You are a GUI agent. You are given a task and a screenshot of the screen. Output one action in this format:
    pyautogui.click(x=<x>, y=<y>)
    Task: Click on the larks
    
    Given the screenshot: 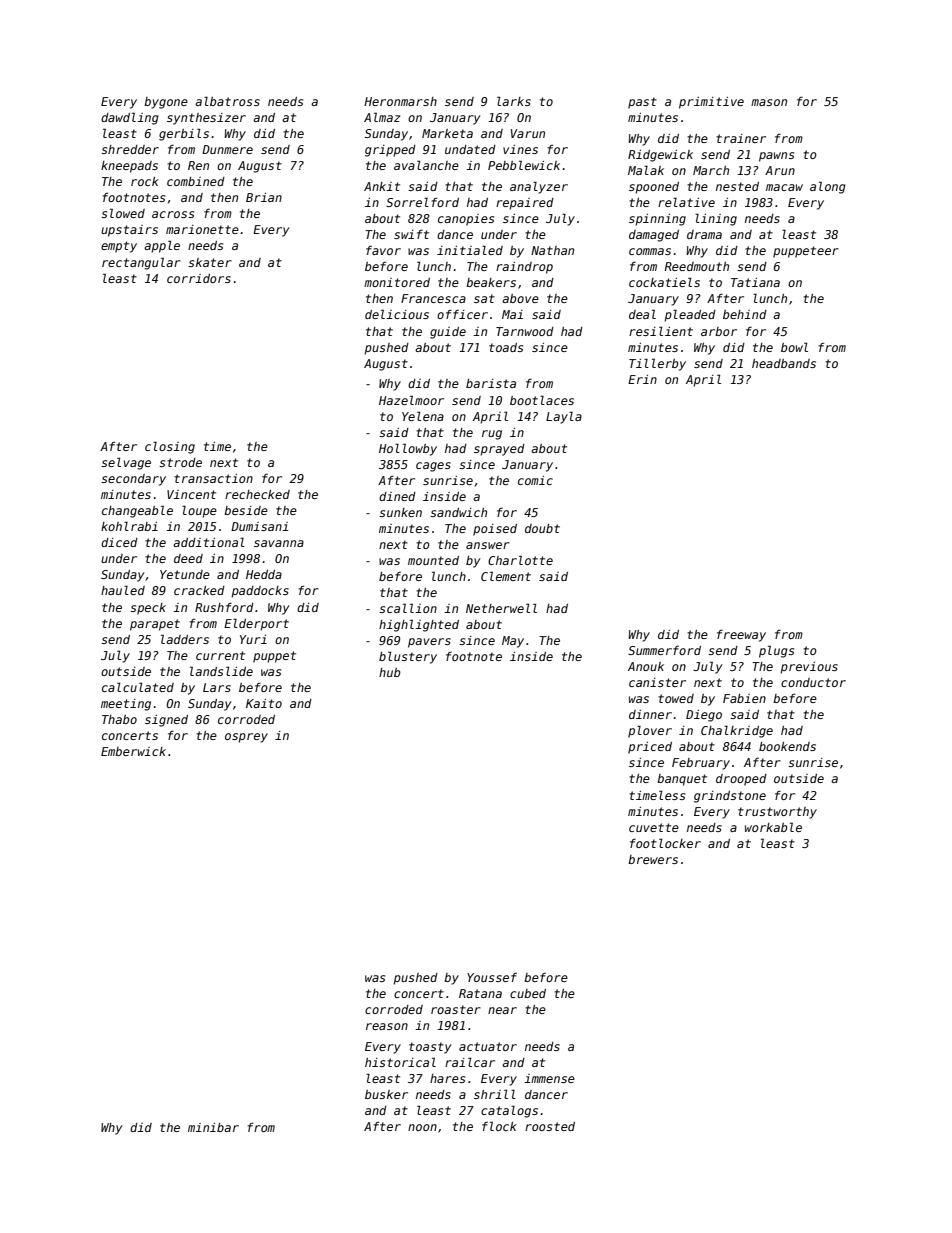 What is the action you would take?
    pyautogui.click(x=514, y=101)
